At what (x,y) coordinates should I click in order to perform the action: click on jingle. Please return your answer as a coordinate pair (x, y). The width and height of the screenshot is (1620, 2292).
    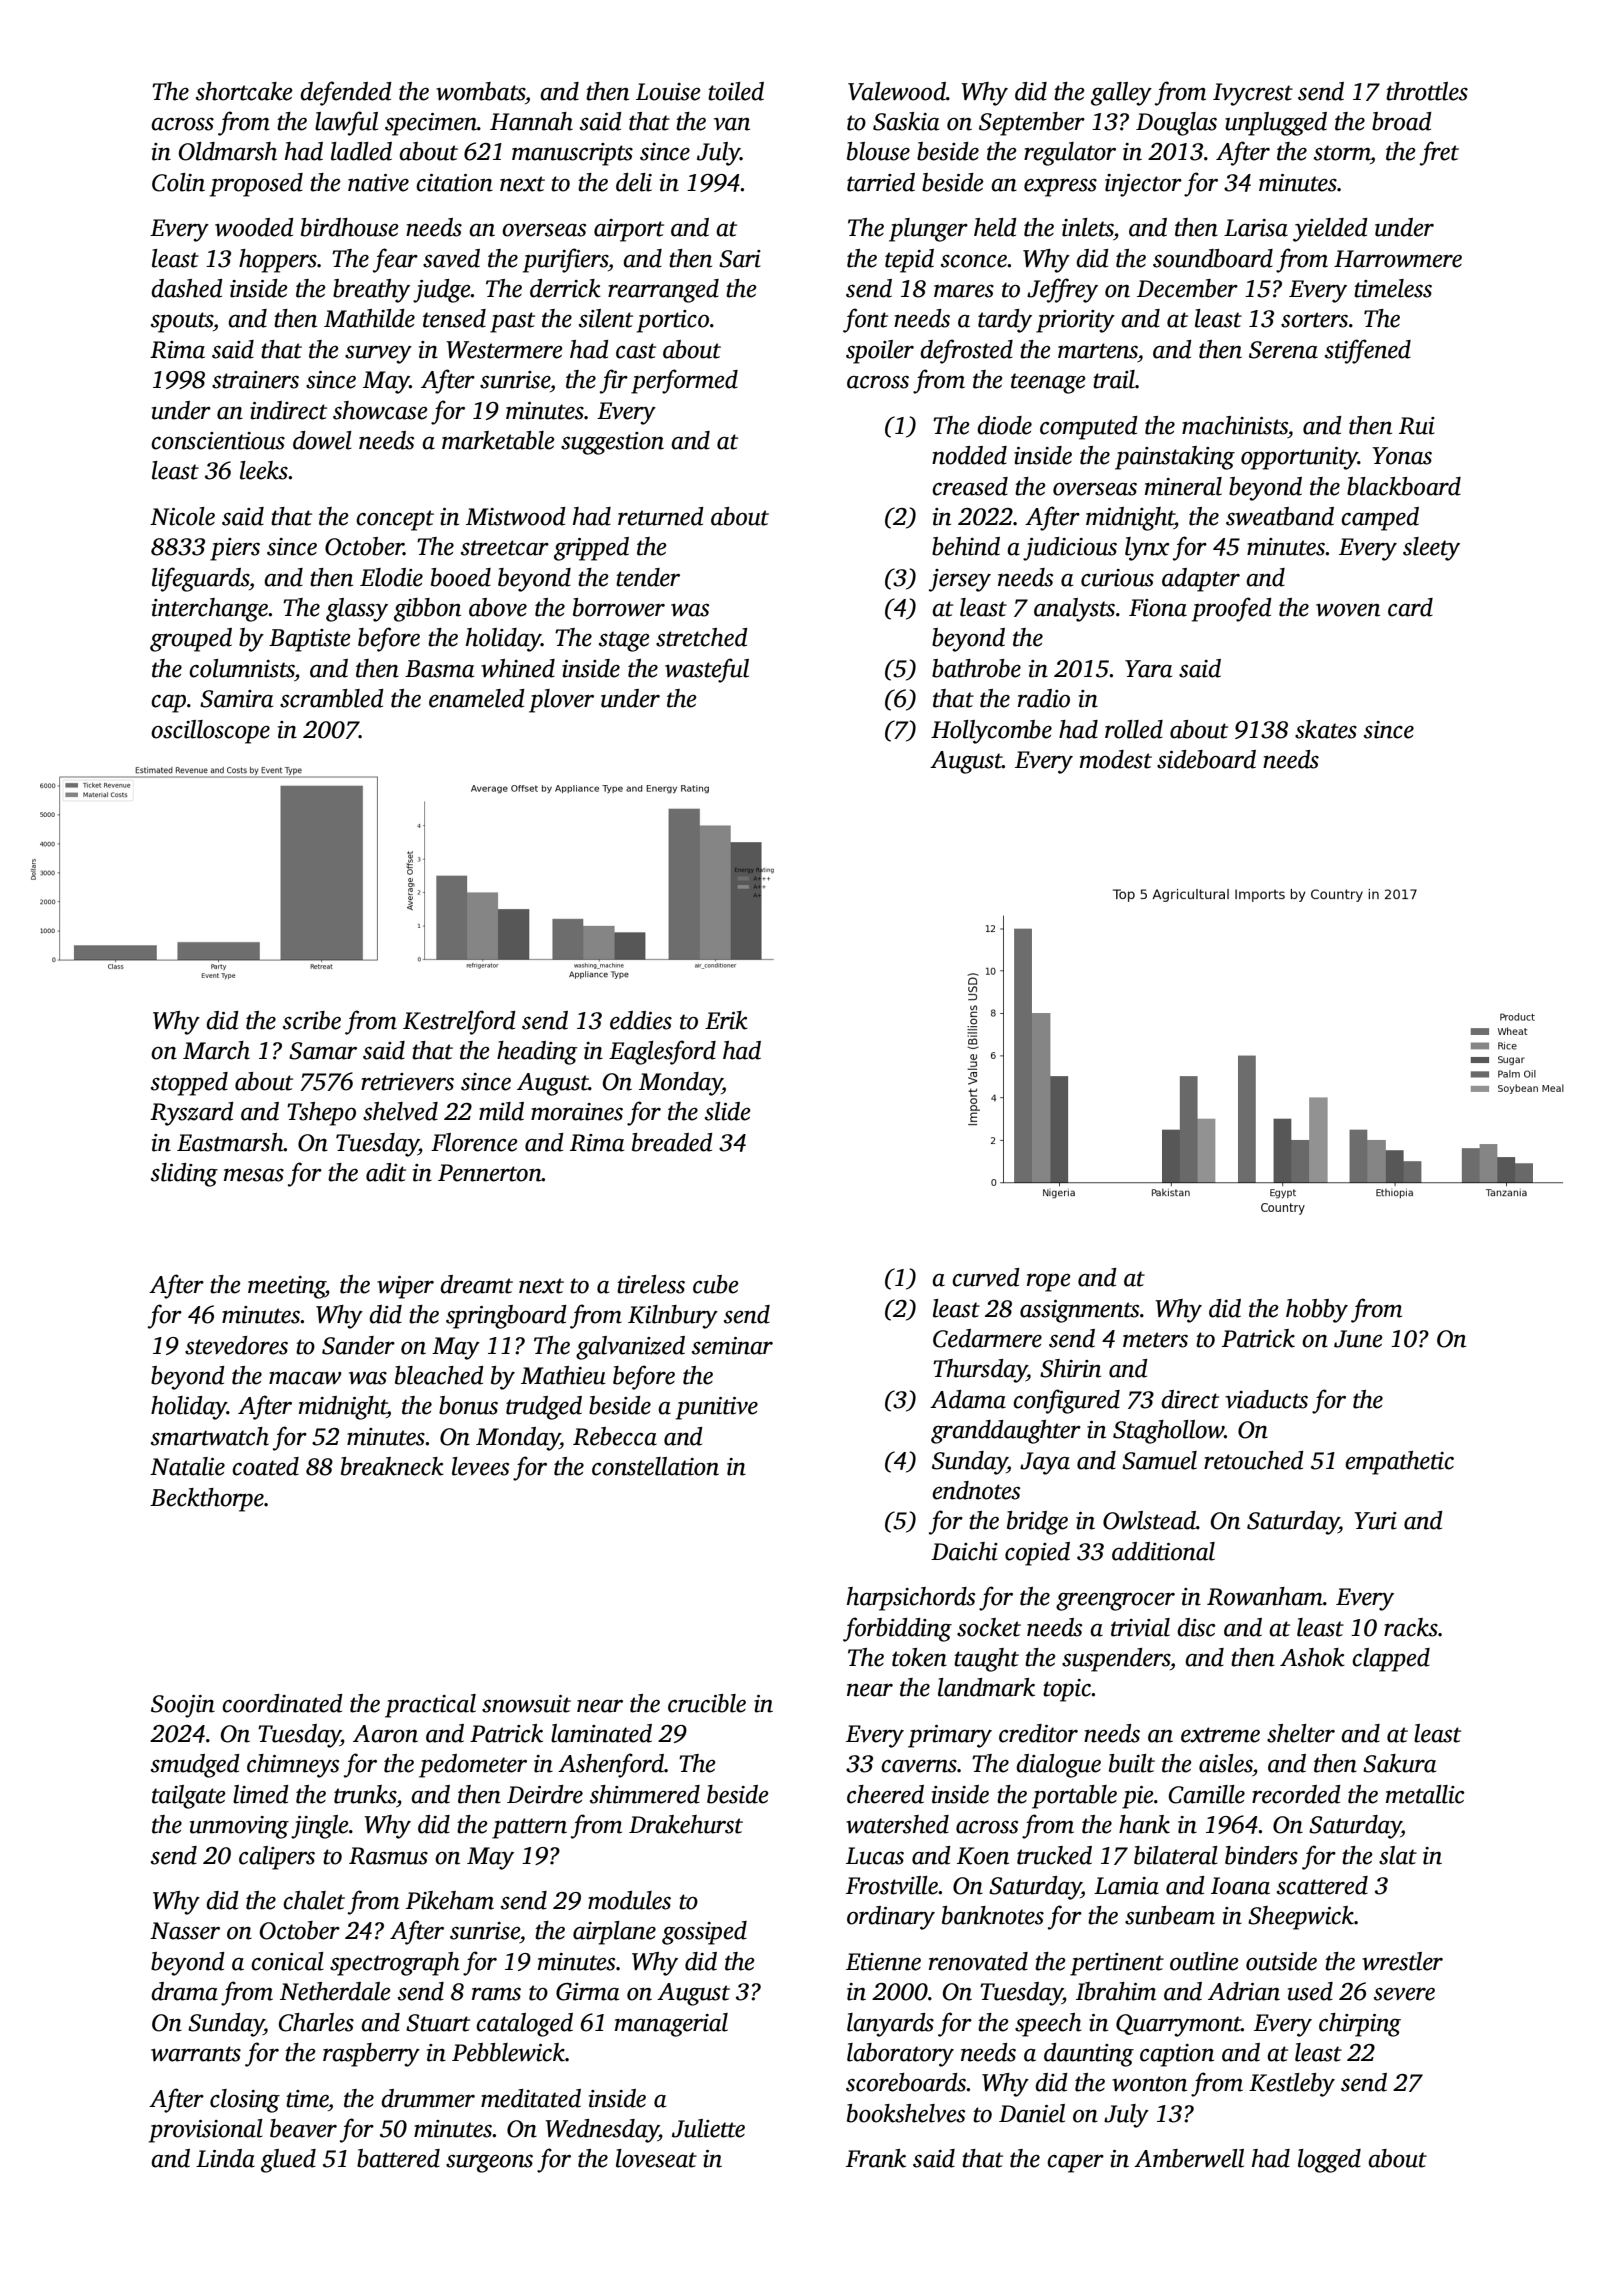
    Looking at the image, I should click on (320, 1827).
